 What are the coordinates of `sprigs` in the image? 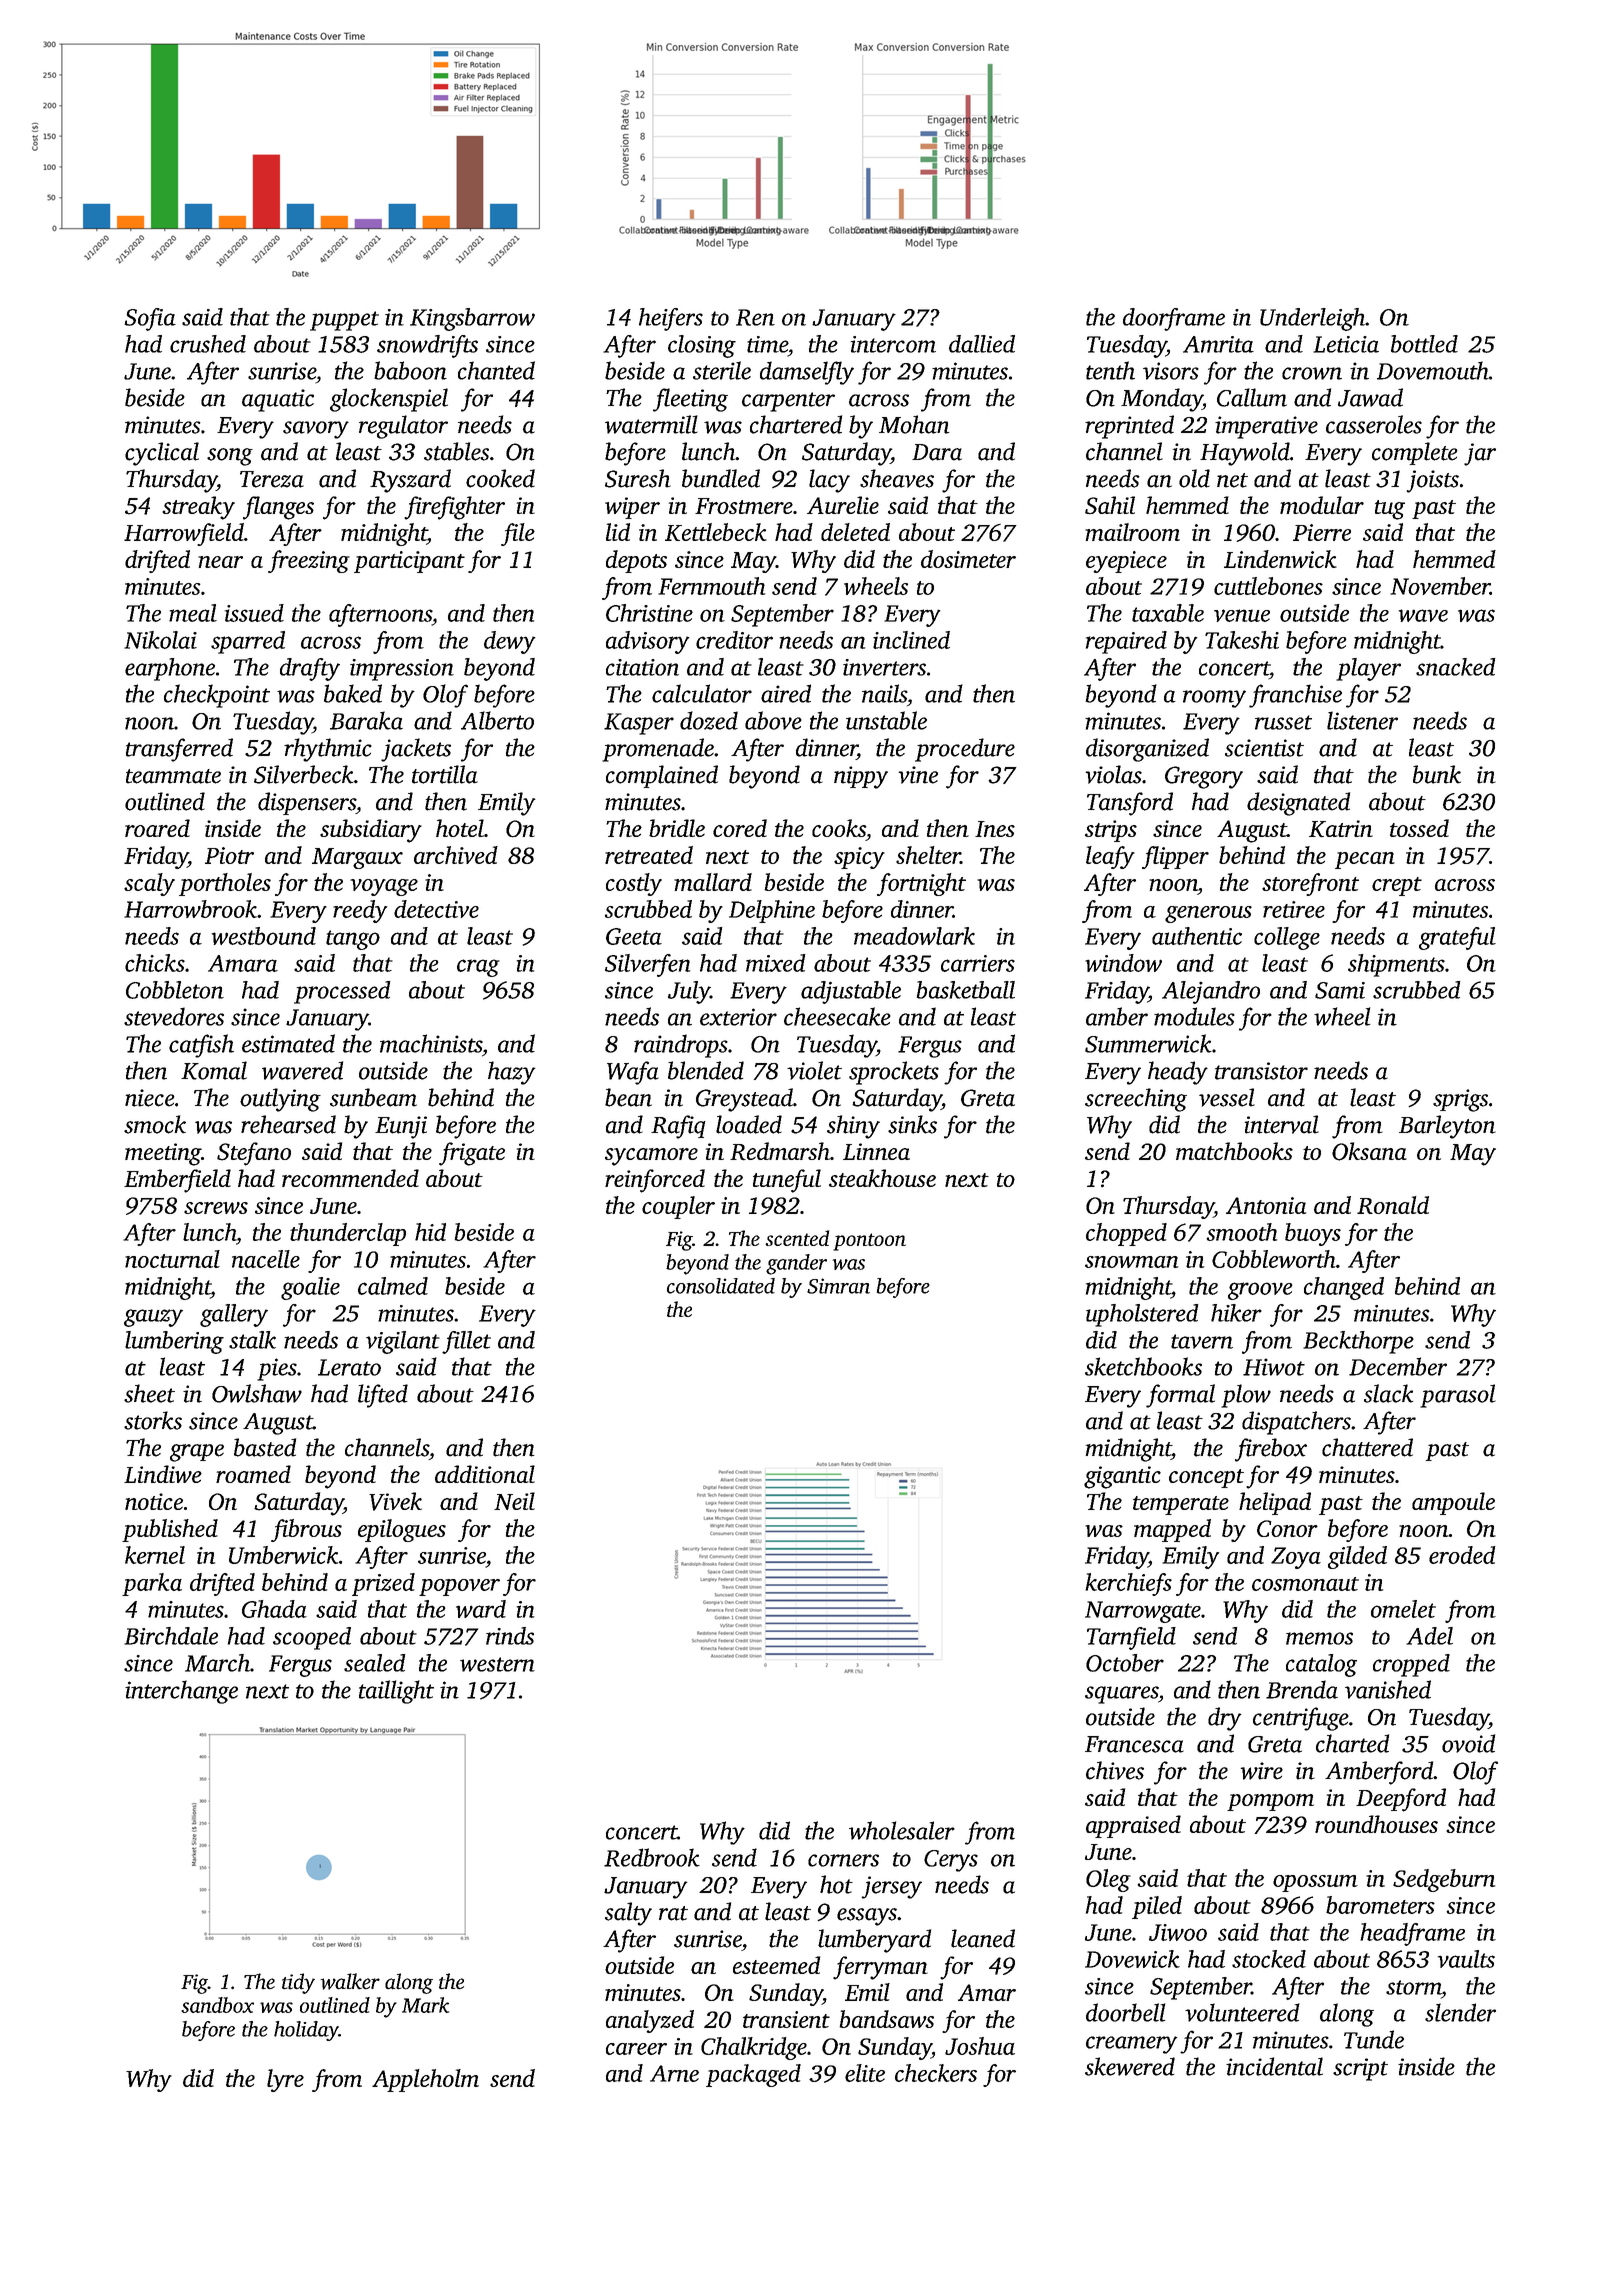 It's located at (1460, 1100).
